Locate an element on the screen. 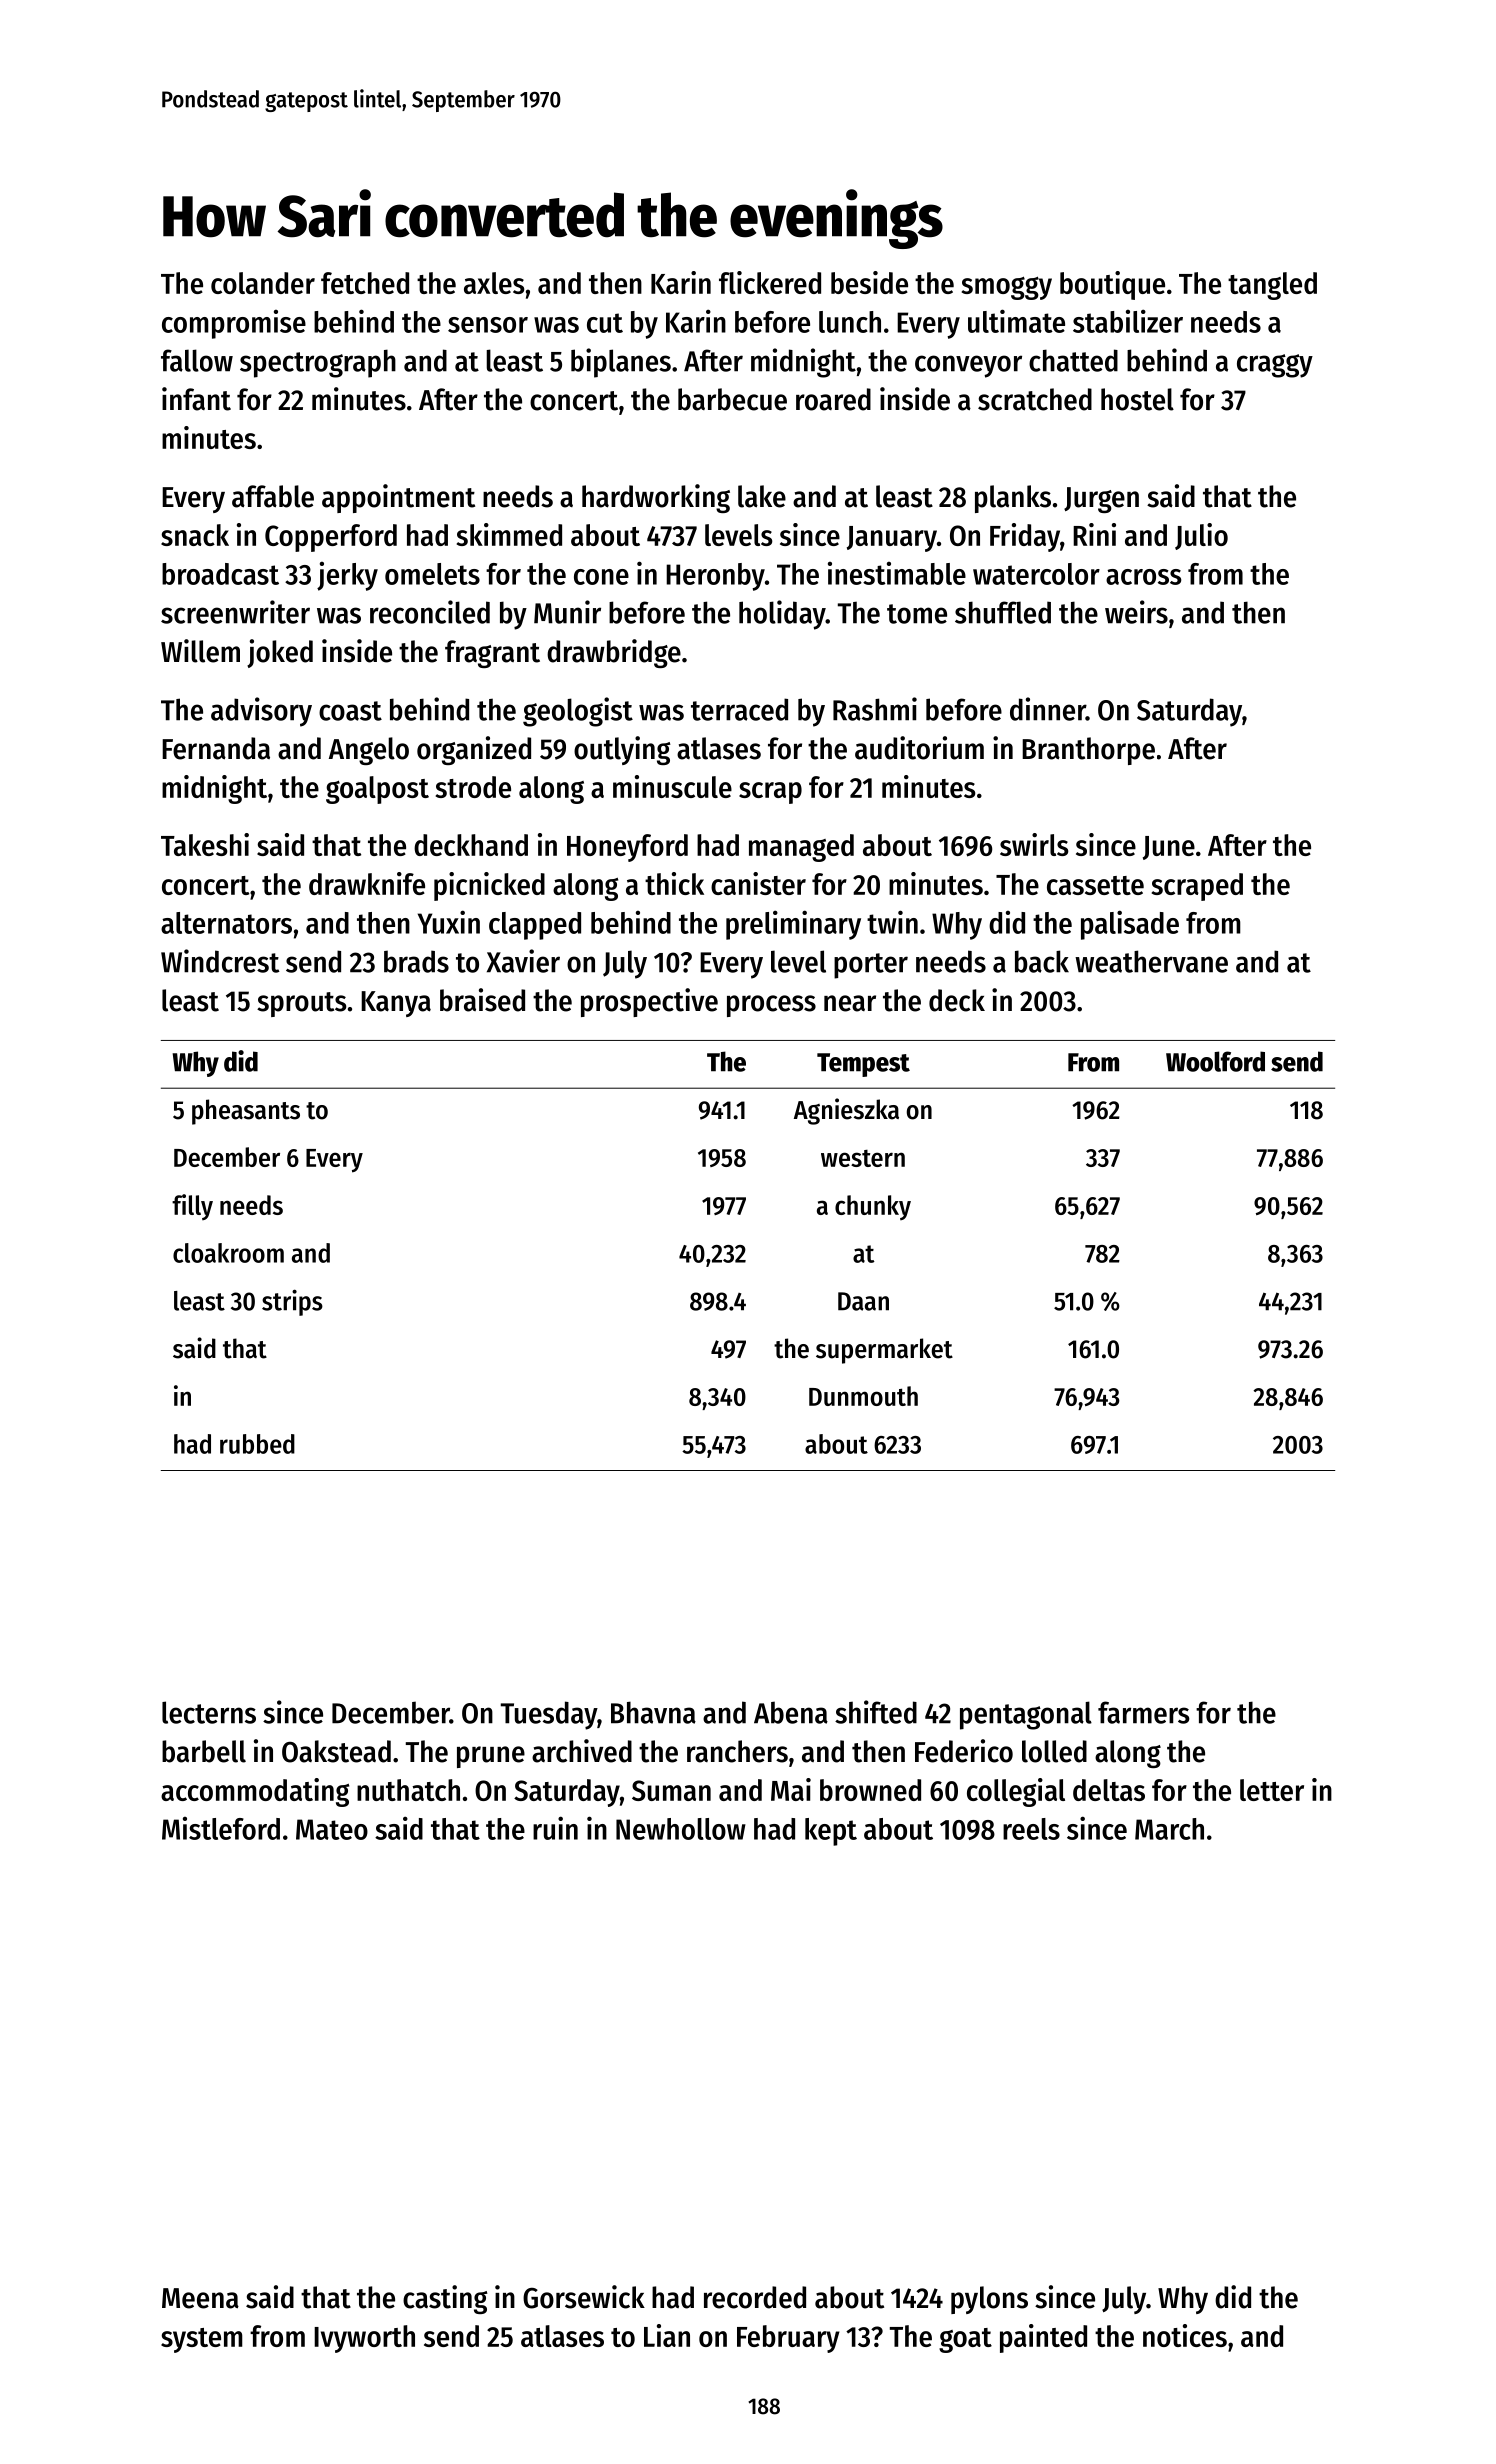 The height and width of the screenshot is (2464, 1496). Takeshi is located at coordinates (205, 844).
